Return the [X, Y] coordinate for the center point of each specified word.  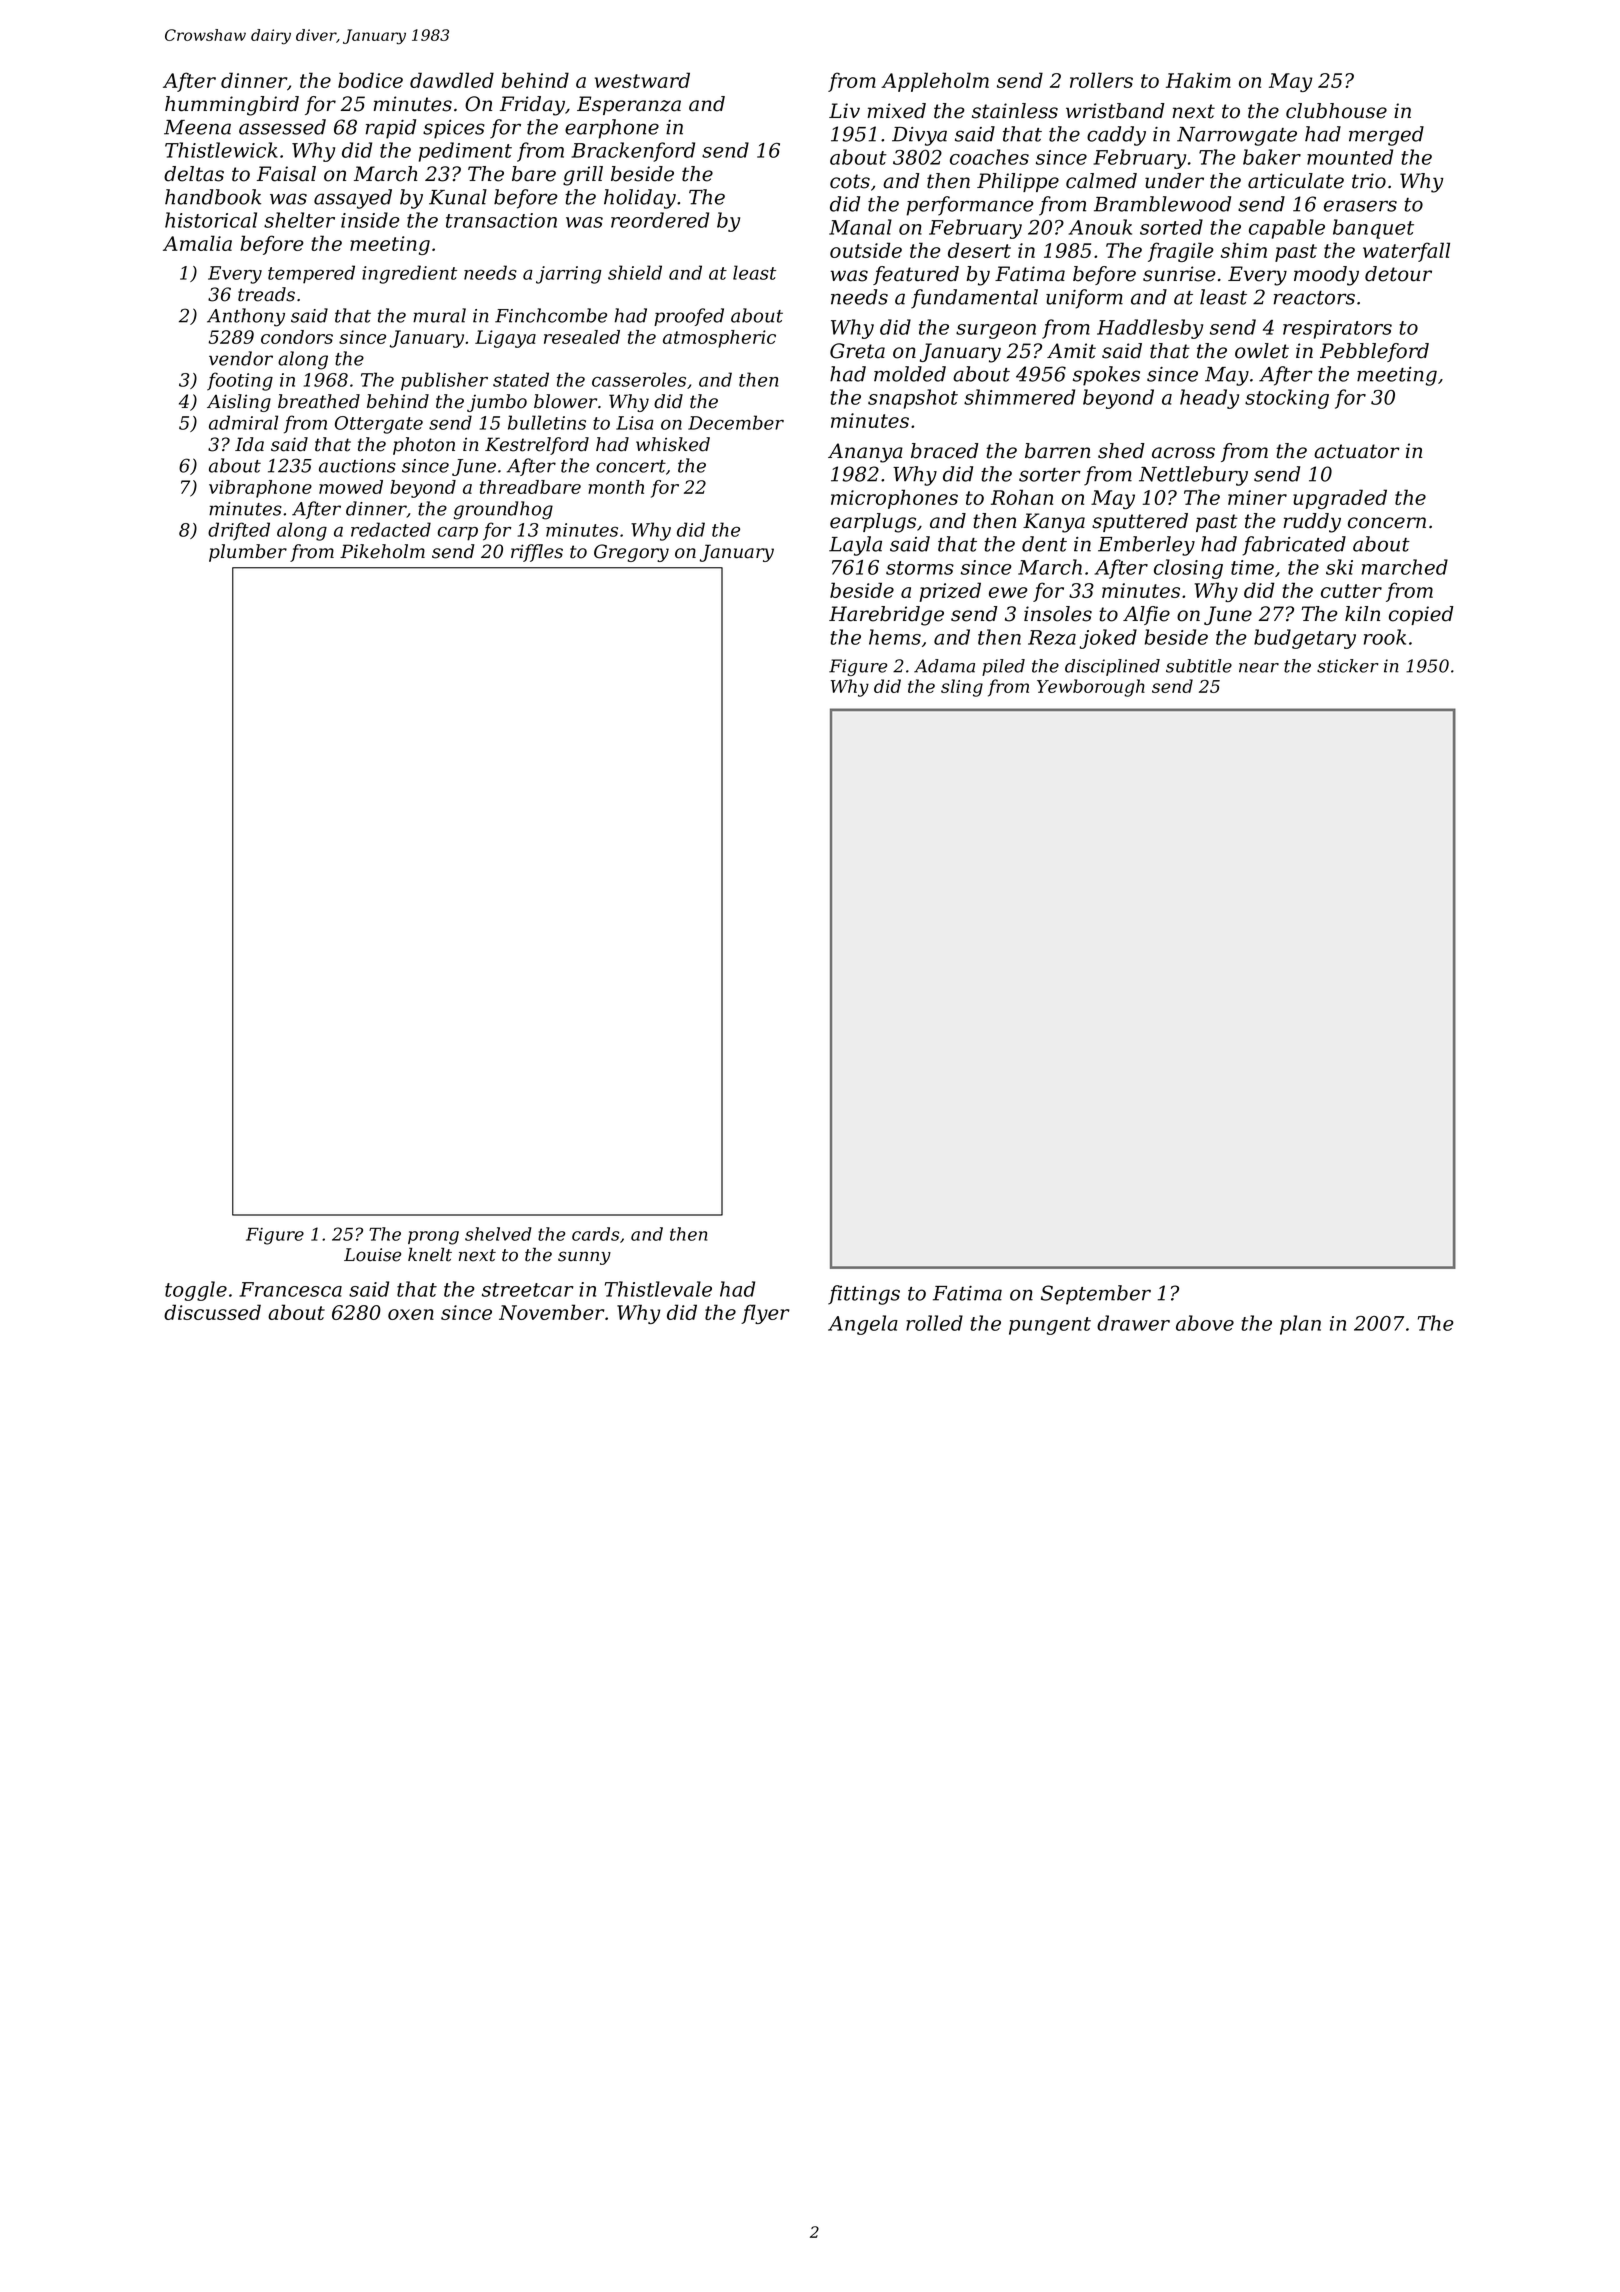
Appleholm [935, 82]
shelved [498, 1234]
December [736, 422]
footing [240, 381]
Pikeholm [382, 551]
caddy [1116, 136]
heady [1209, 399]
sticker [1348, 666]
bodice [370, 80]
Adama [944, 666]
